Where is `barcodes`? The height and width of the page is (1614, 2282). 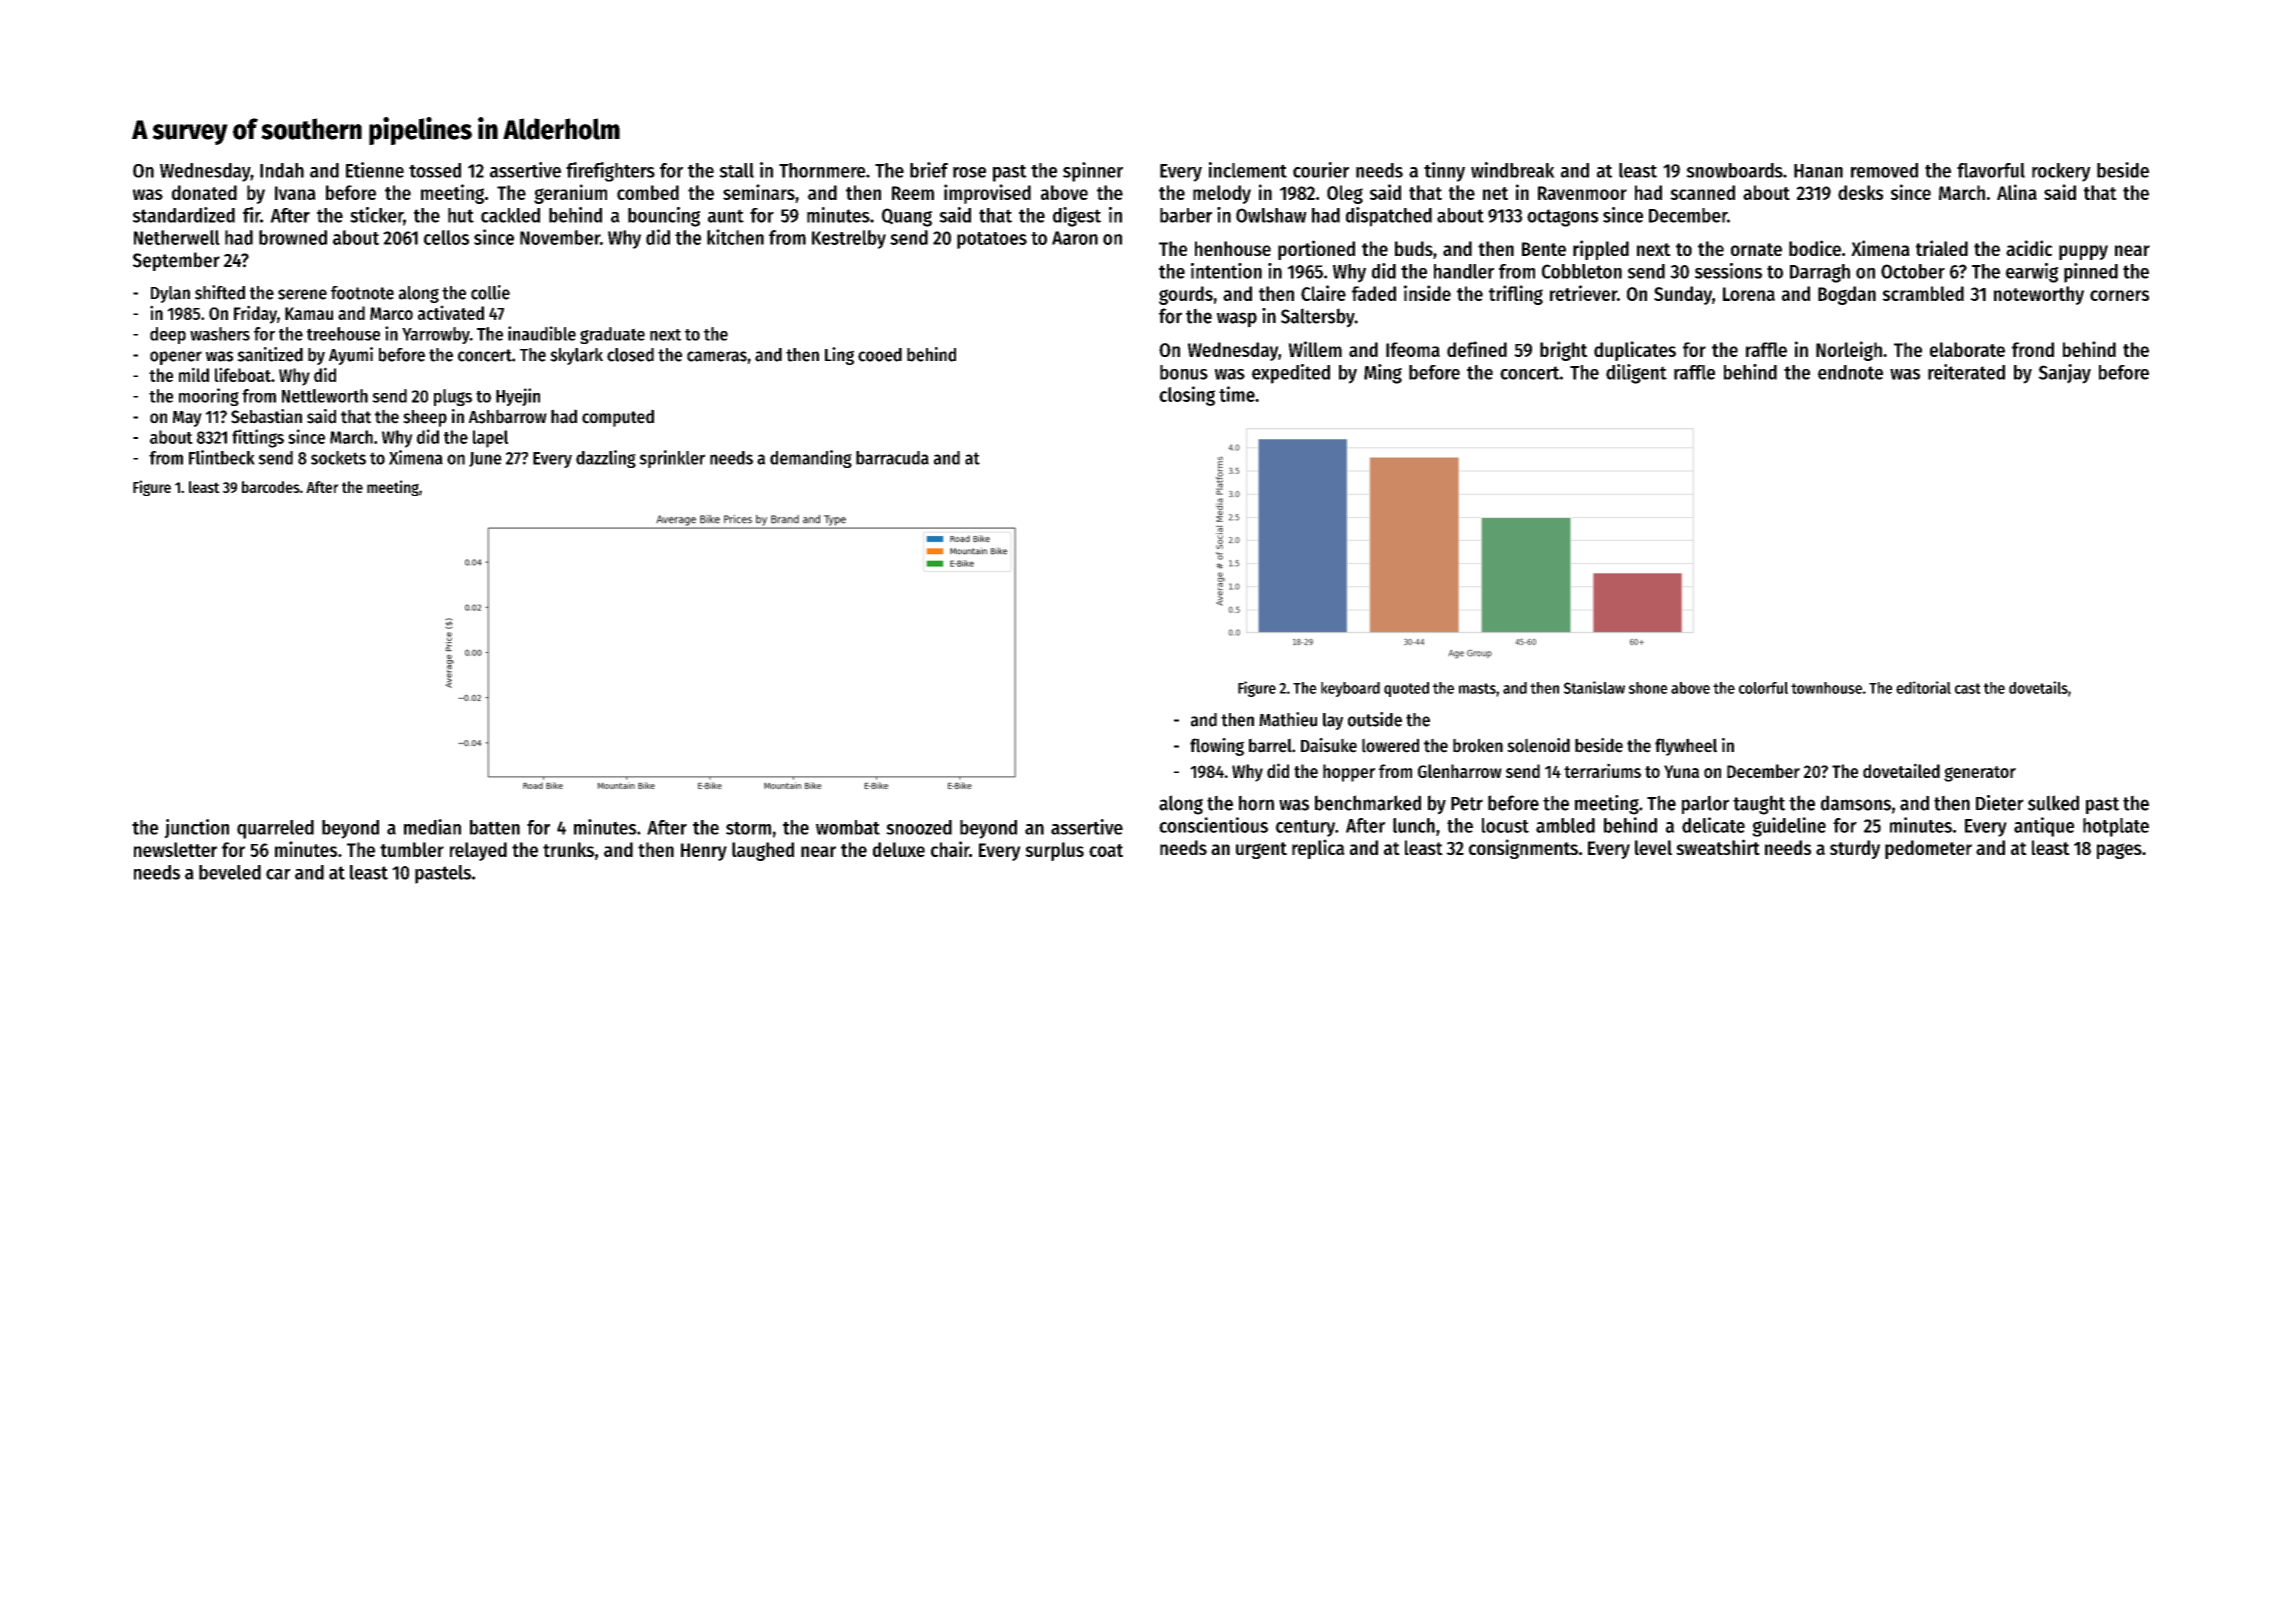
barcodes is located at coordinates (271, 487).
